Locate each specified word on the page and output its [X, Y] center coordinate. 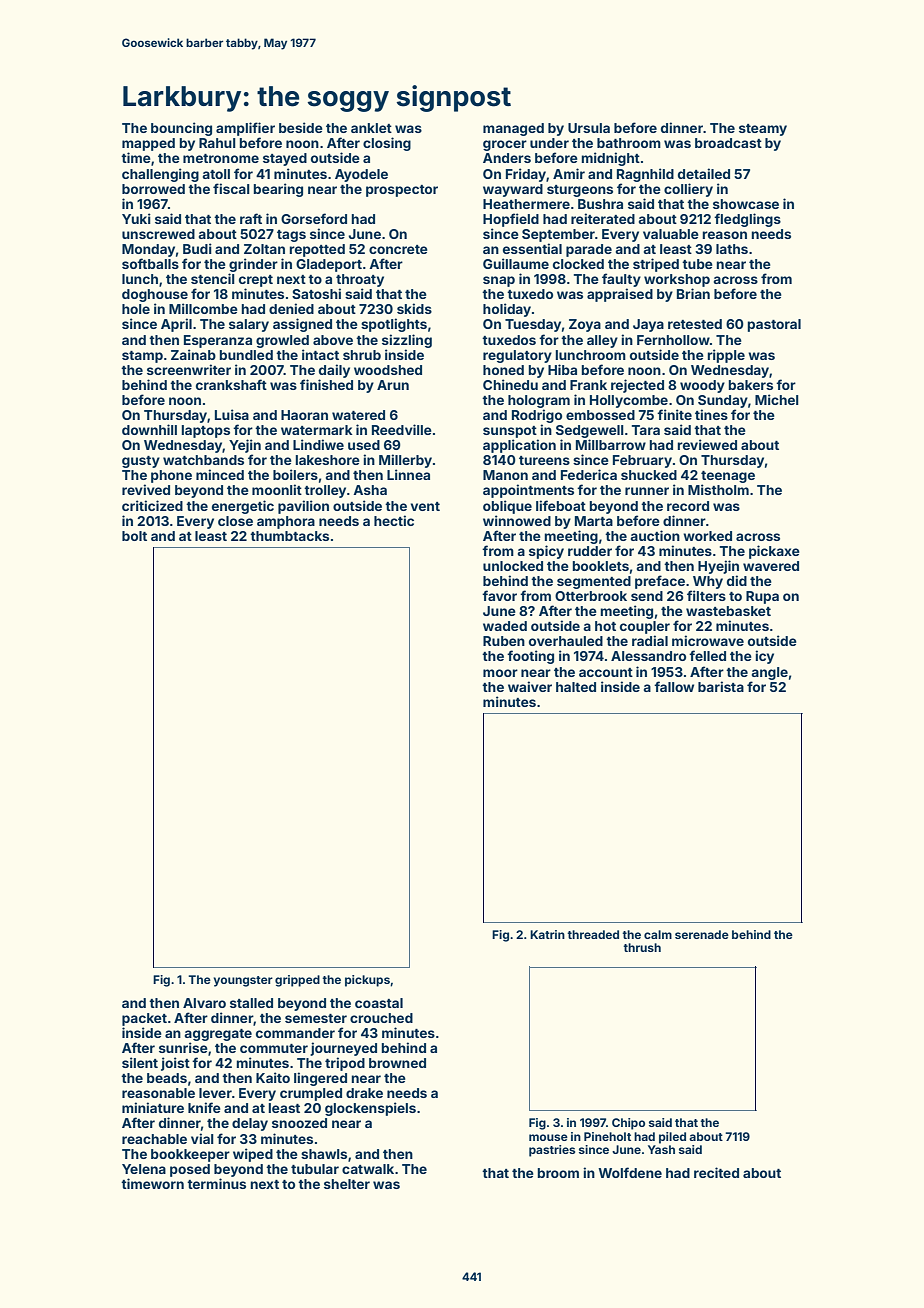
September [558, 235]
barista [721, 686]
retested [695, 324]
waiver [530, 686]
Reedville [402, 429]
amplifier [245, 129]
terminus [216, 1183]
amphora [286, 522]
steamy [763, 130]
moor [500, 673]
